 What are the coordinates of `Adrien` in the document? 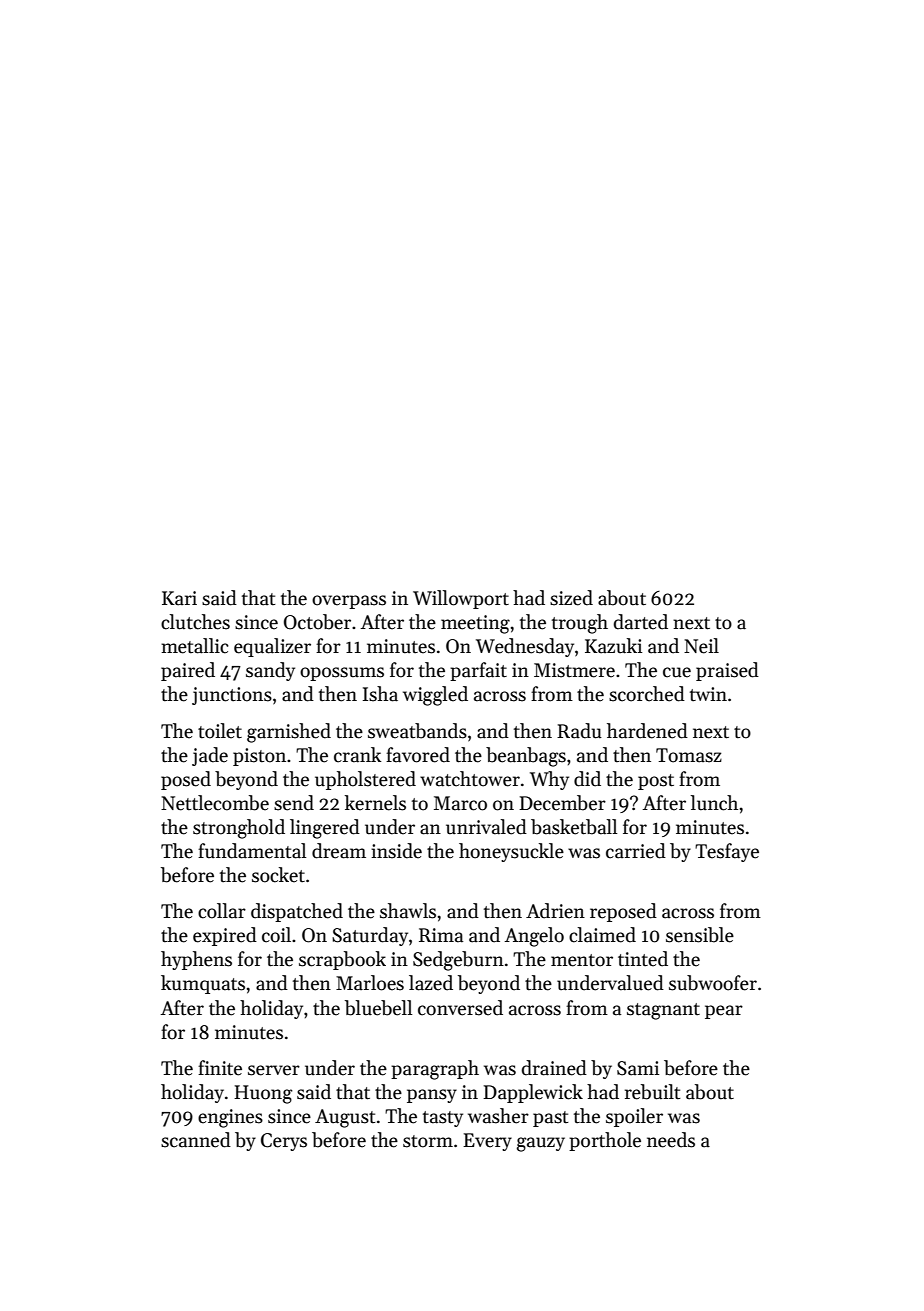 It's located at (555, 911).
